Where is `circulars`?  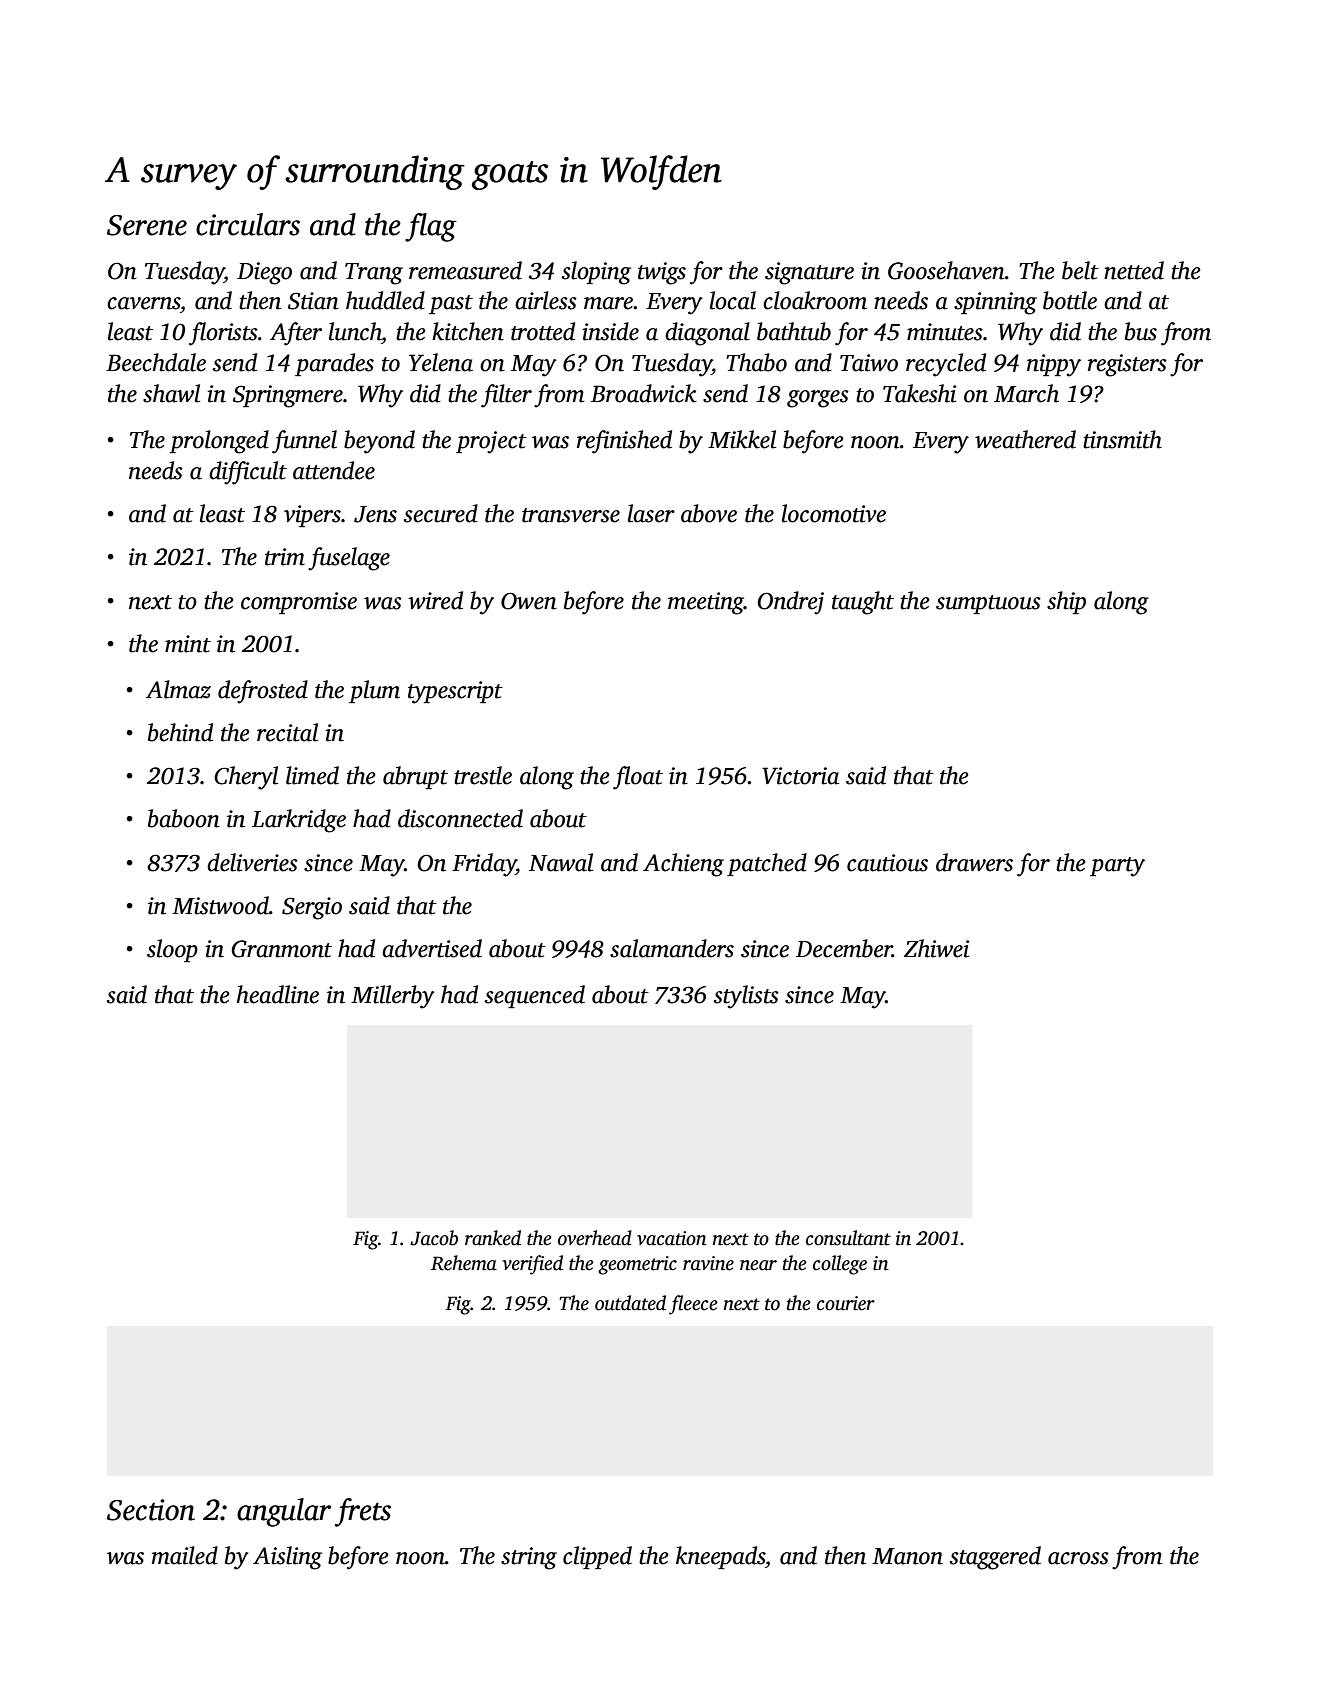
circulars is located at coordinates (248, 224).
